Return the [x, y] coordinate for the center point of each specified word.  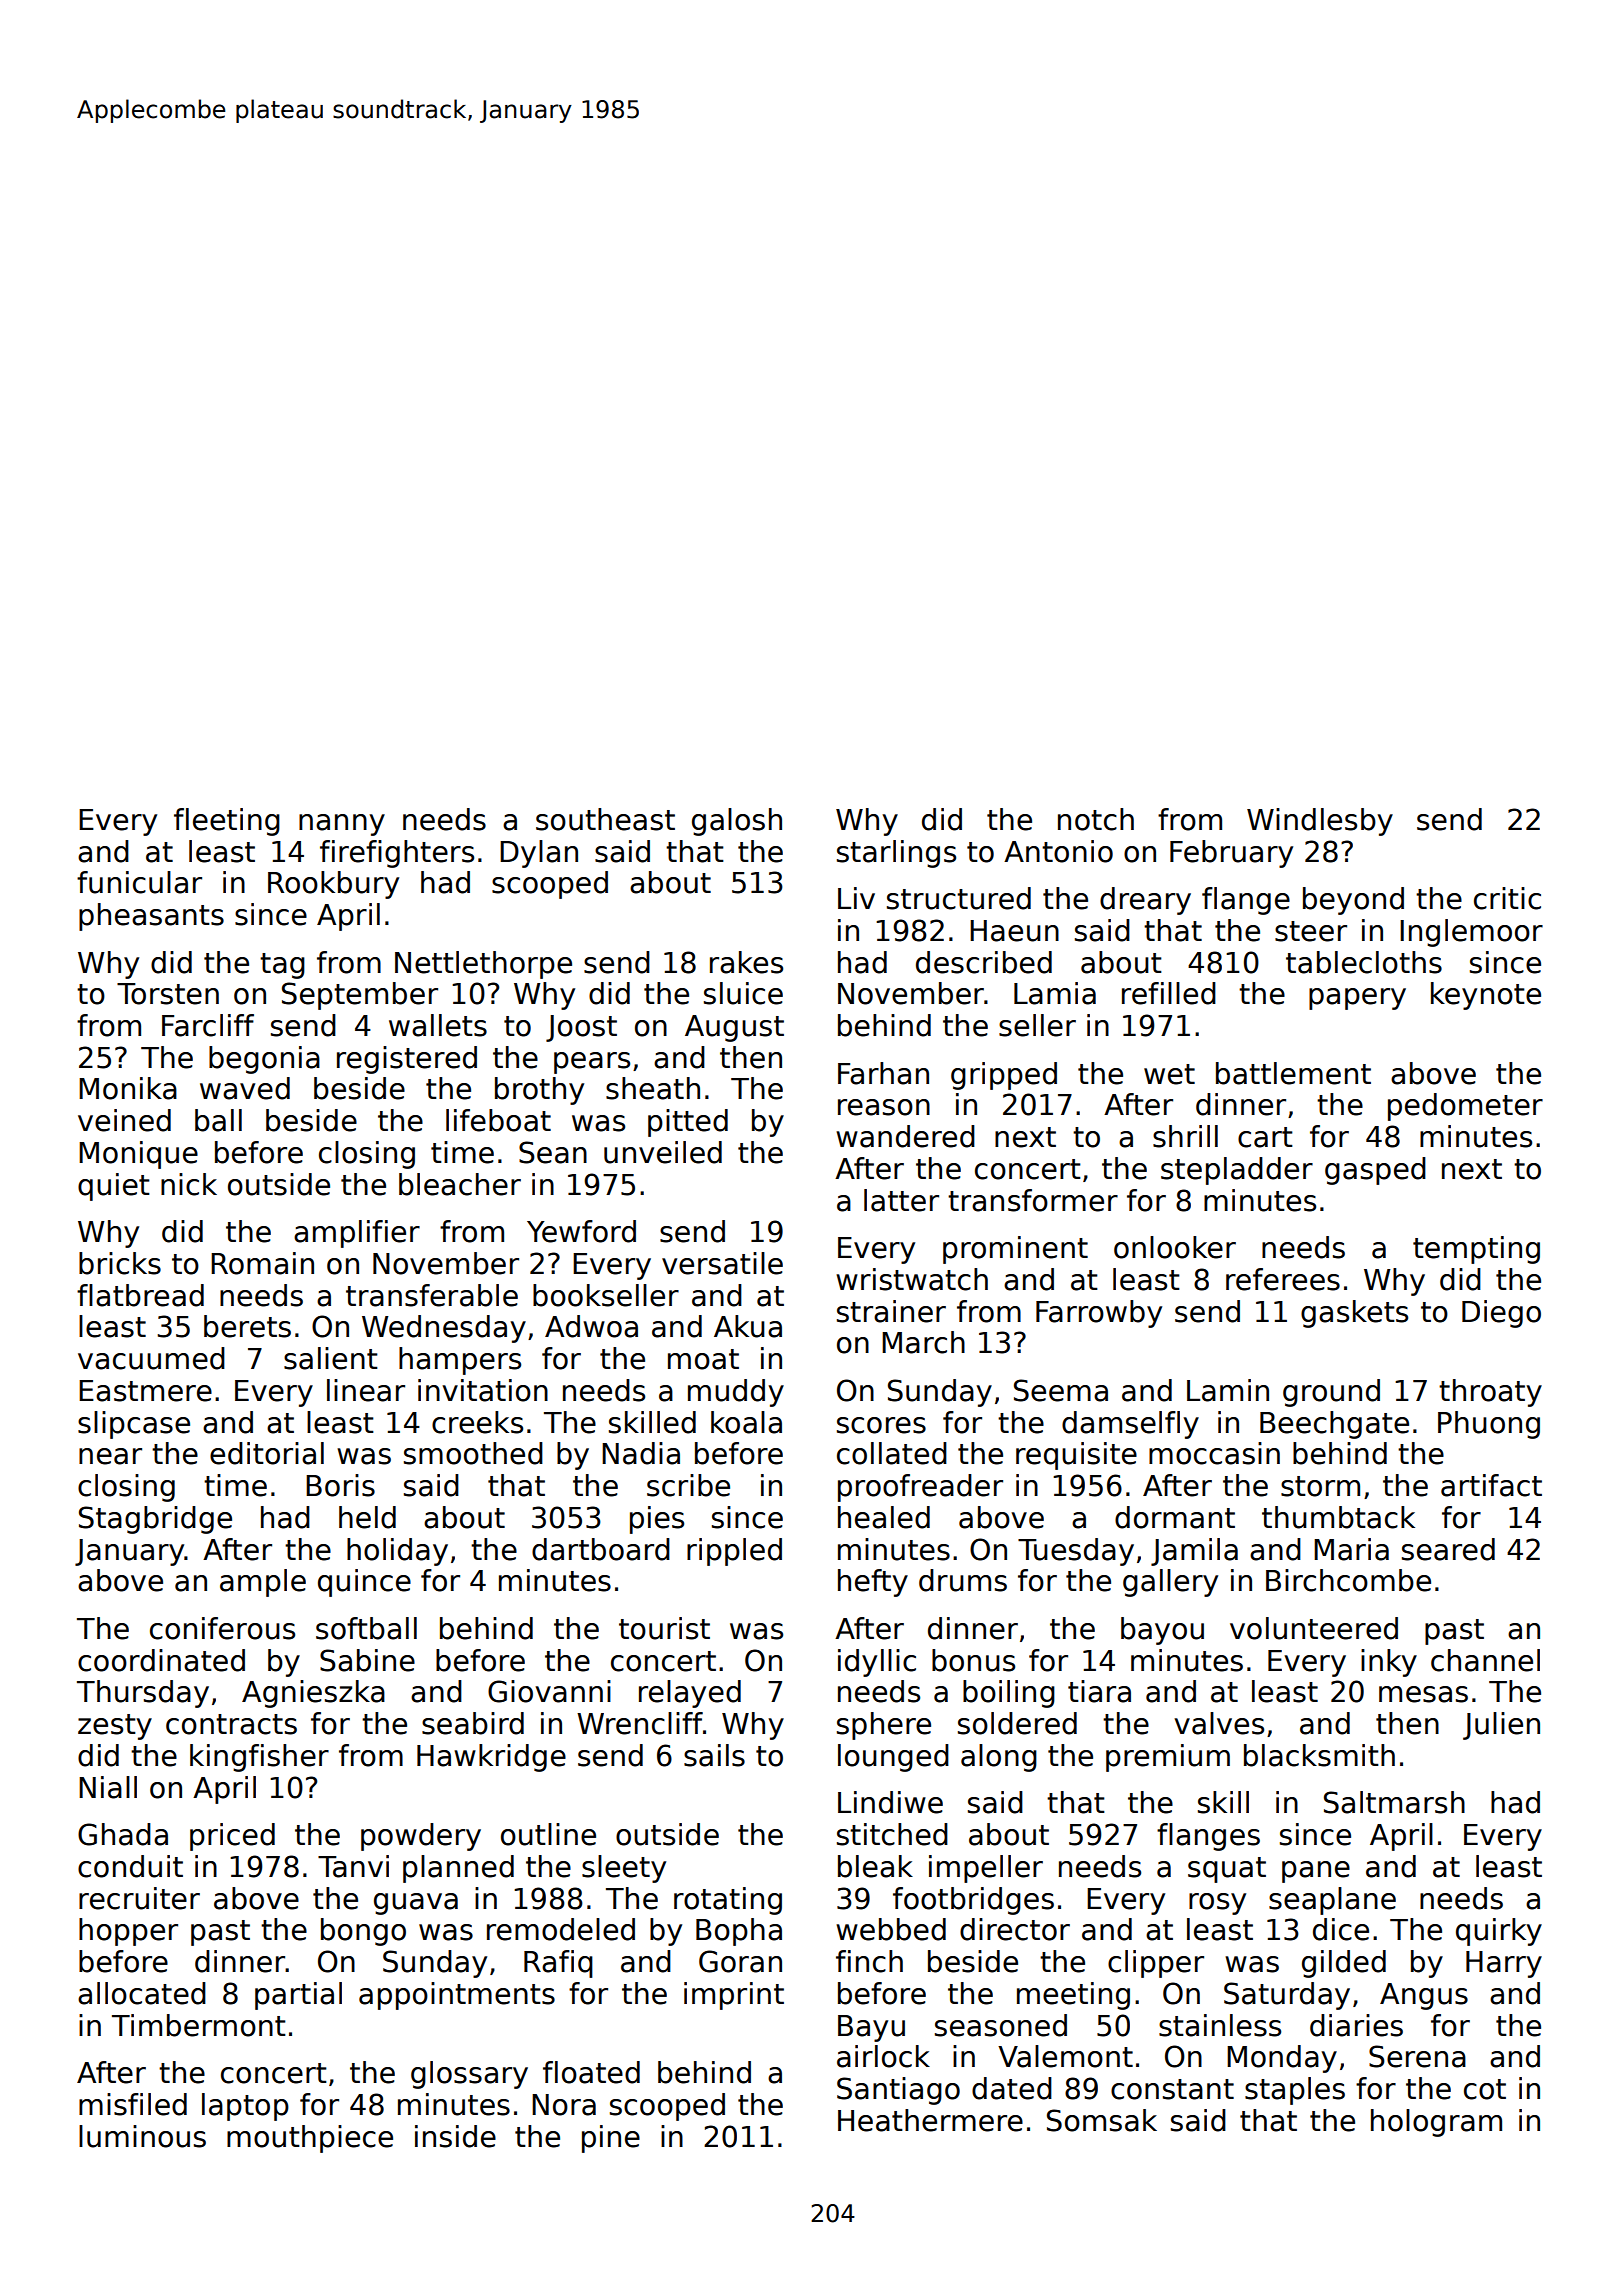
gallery [1170, 1583]
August [734, 1028]
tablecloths [1364, 962]
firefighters [397, 854]
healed [884, 1517]
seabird [473, 1723]
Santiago [898, 2091]
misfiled [133, 2104]
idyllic [877, 1663]
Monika [128, 1088]
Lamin [1228, 1390]
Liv [856, 898]
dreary [1145, 901]
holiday [397, 1552]
